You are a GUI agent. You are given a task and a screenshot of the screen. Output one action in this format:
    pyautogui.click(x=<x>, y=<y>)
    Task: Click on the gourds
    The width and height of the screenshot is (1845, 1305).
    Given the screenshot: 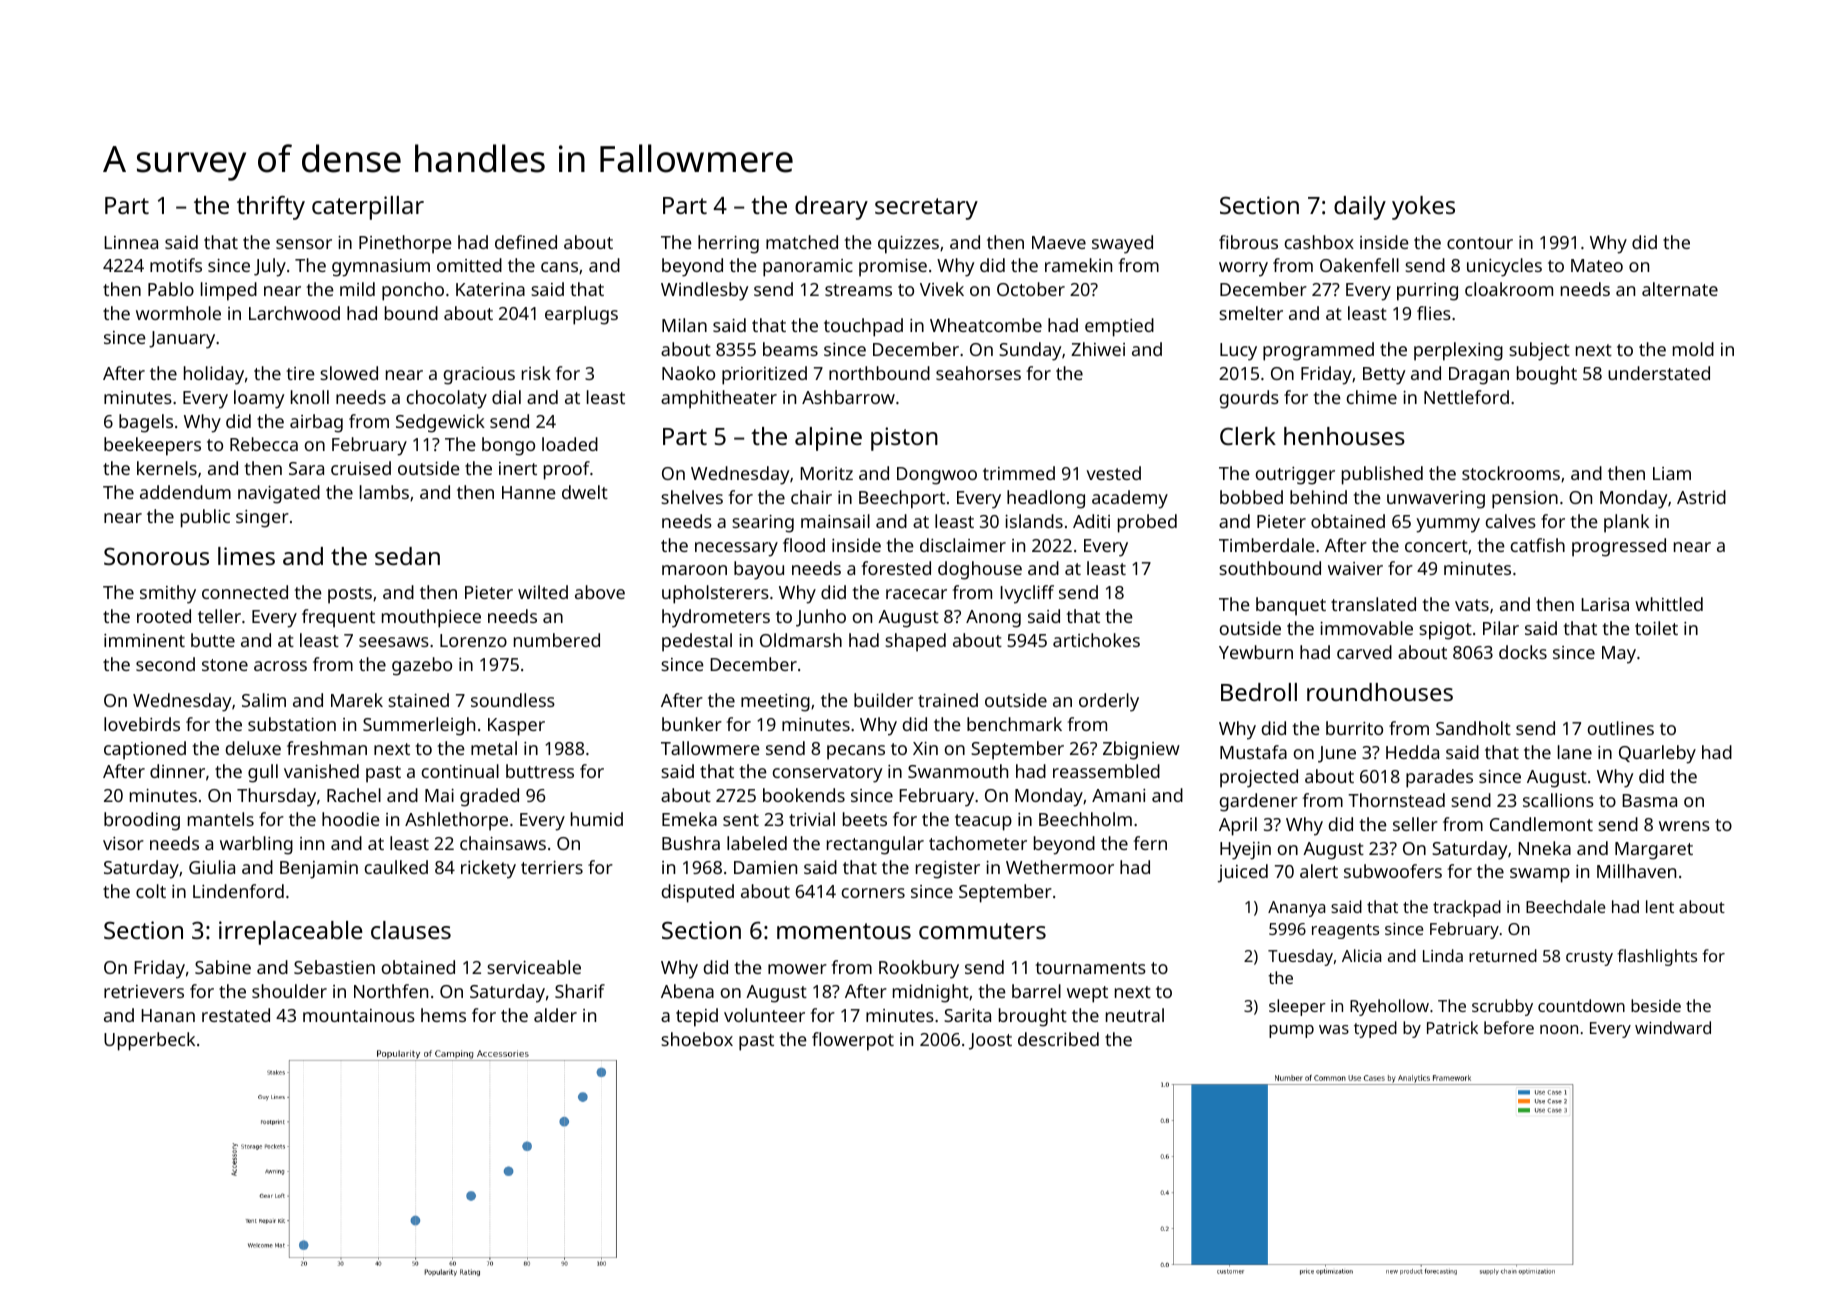 What is the action you would take?
    pyautogui.click(x=1249, y=399)
